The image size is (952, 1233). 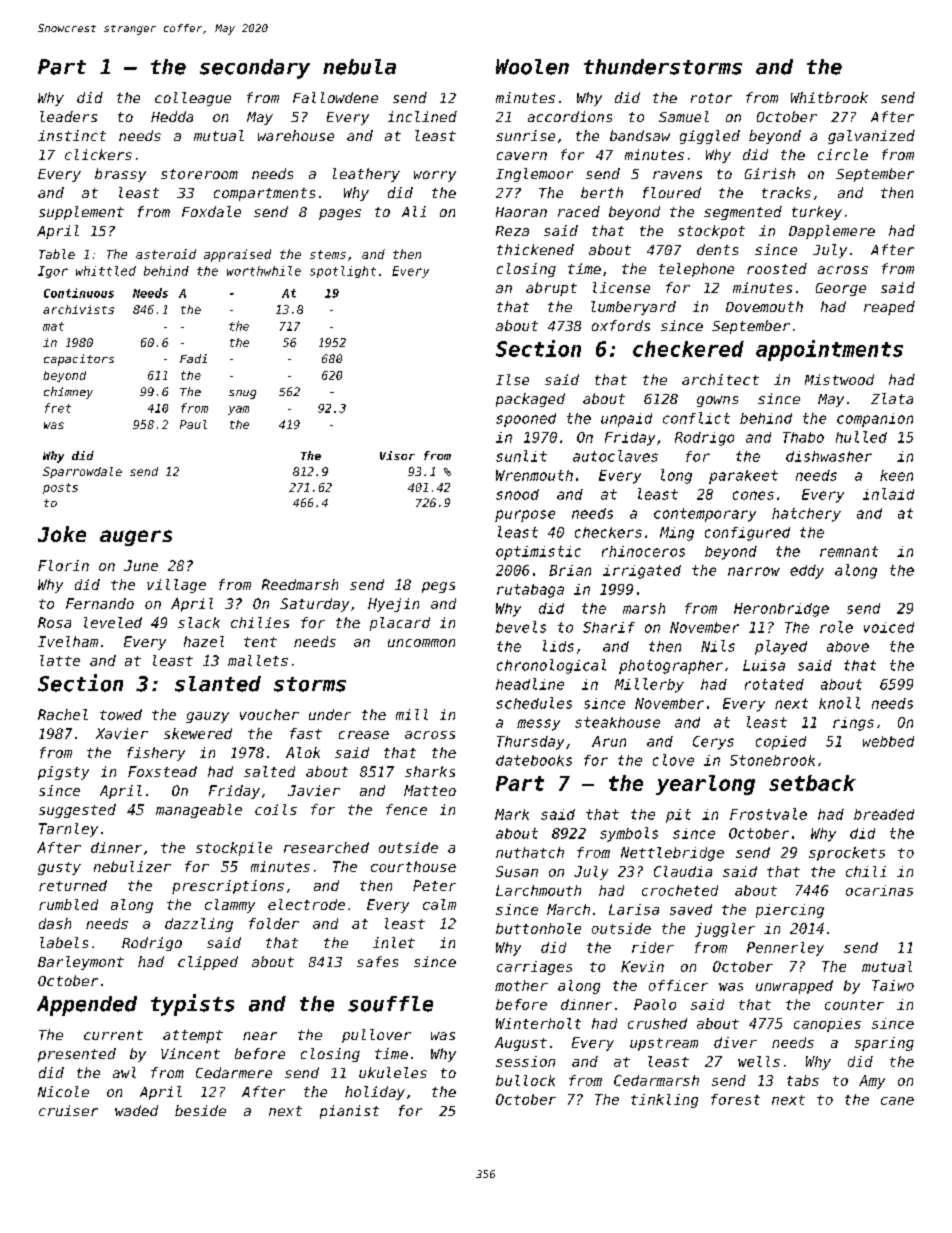 I want to click on beside, so click(x=200, y=1110).
